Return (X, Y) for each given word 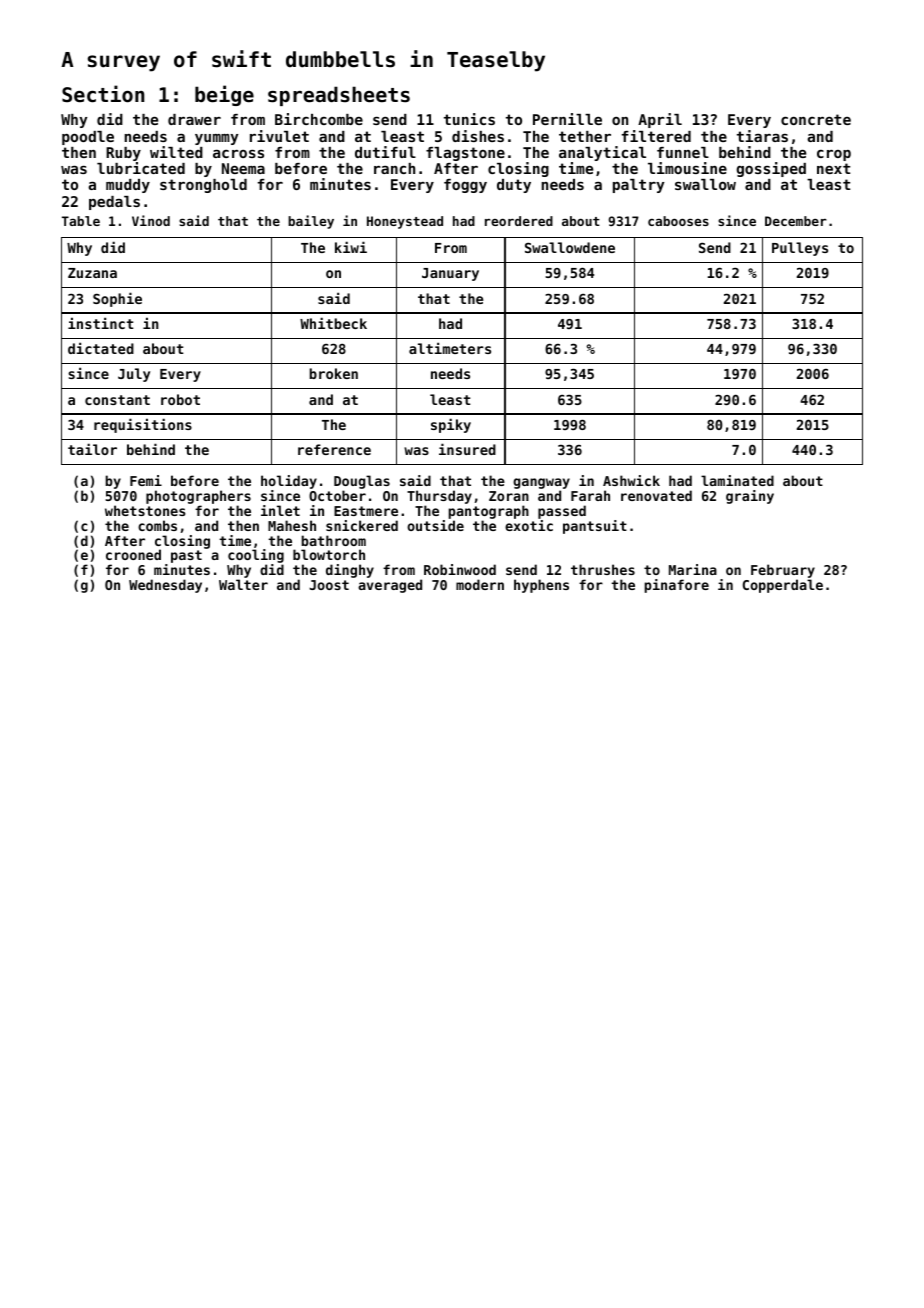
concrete (816, 119)
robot (180, 399)
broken (334, 373)
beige (224, 95)
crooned (133, 554)
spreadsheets (339, 96)
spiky (451, 425)
